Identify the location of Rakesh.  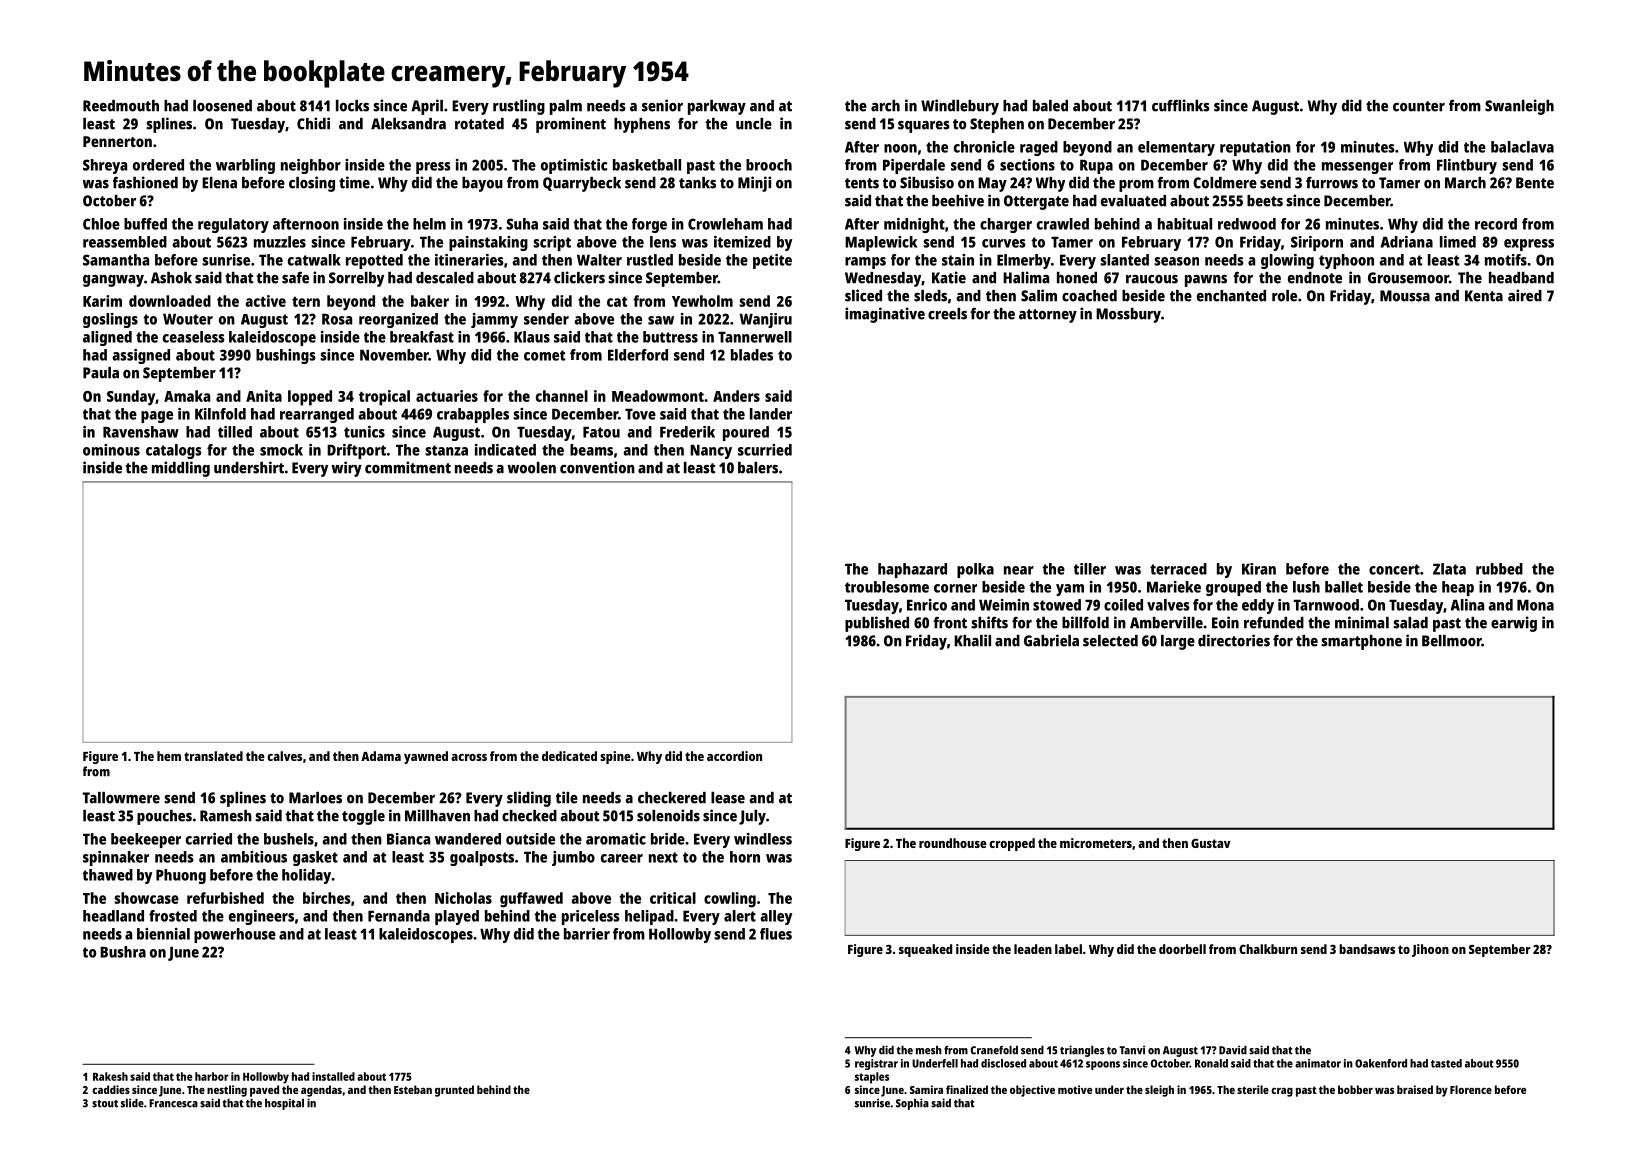
(110, 1076).
